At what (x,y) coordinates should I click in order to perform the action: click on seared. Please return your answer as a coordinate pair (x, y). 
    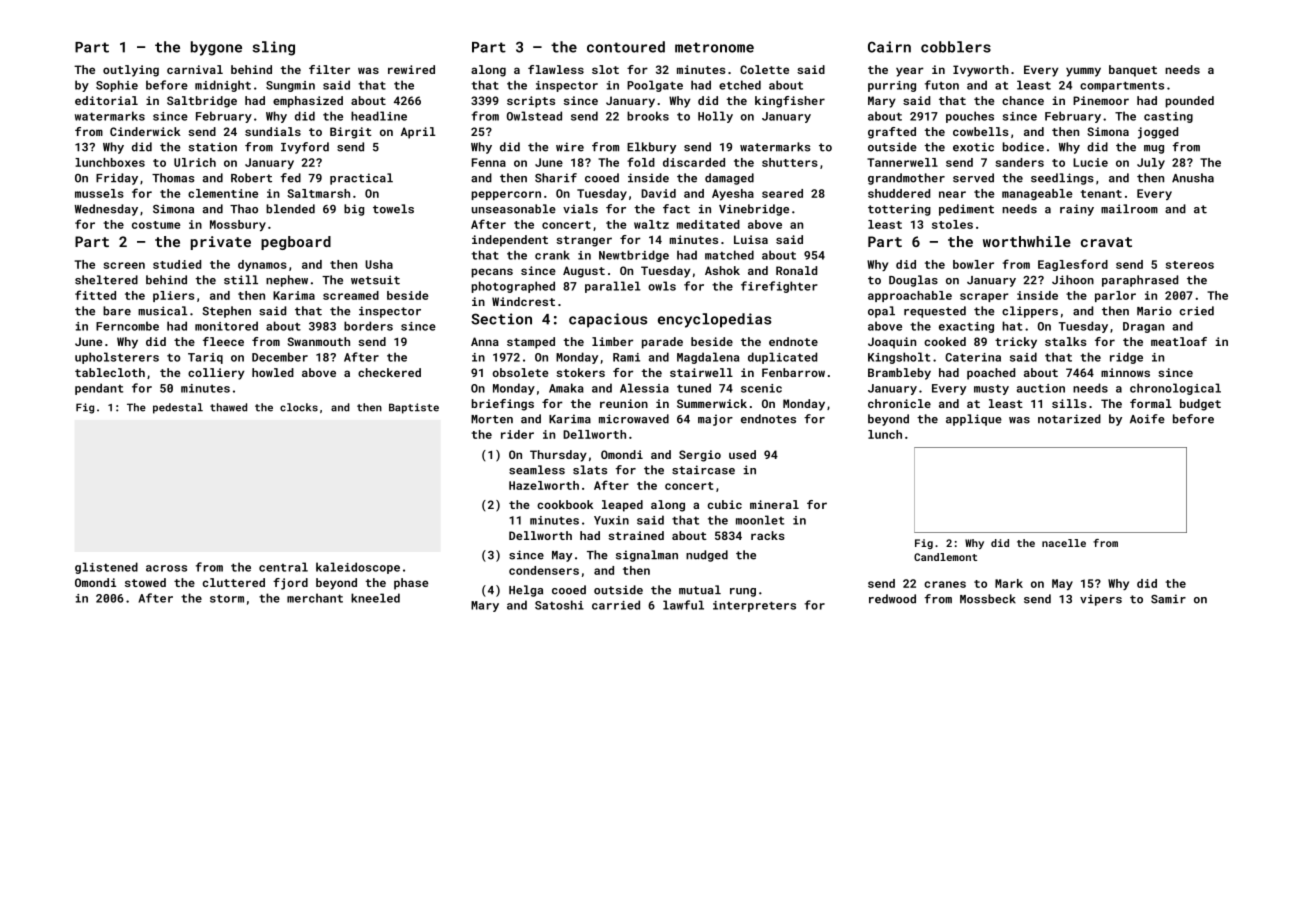
    Looking at the image, I should click on (782, 193).
